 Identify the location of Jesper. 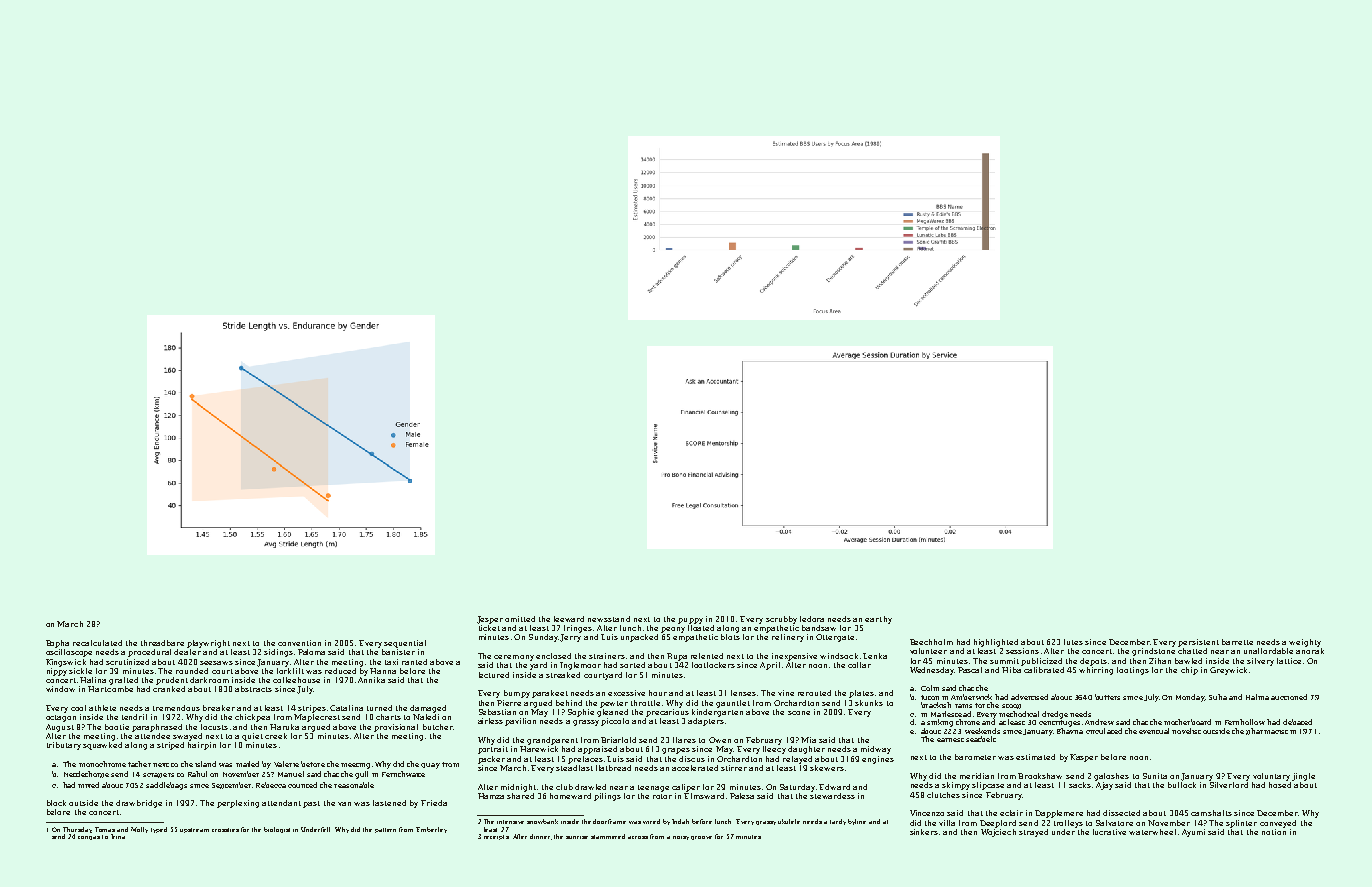
(490, 620).
